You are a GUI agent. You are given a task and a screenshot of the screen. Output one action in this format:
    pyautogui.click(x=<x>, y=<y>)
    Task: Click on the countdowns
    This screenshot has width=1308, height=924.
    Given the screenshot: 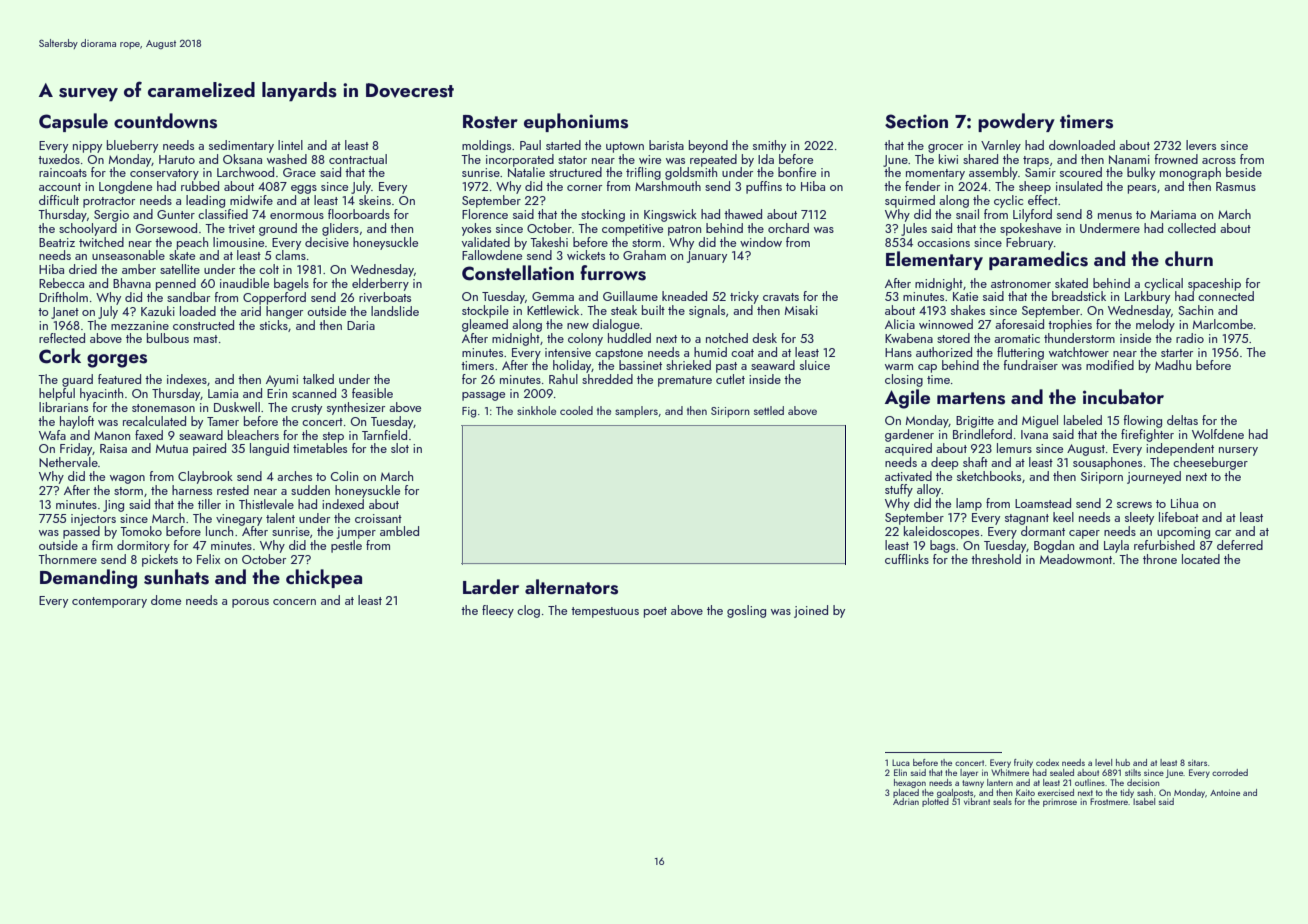 What is the action you would take?
    pyautogui.click(x=165, y=121)
